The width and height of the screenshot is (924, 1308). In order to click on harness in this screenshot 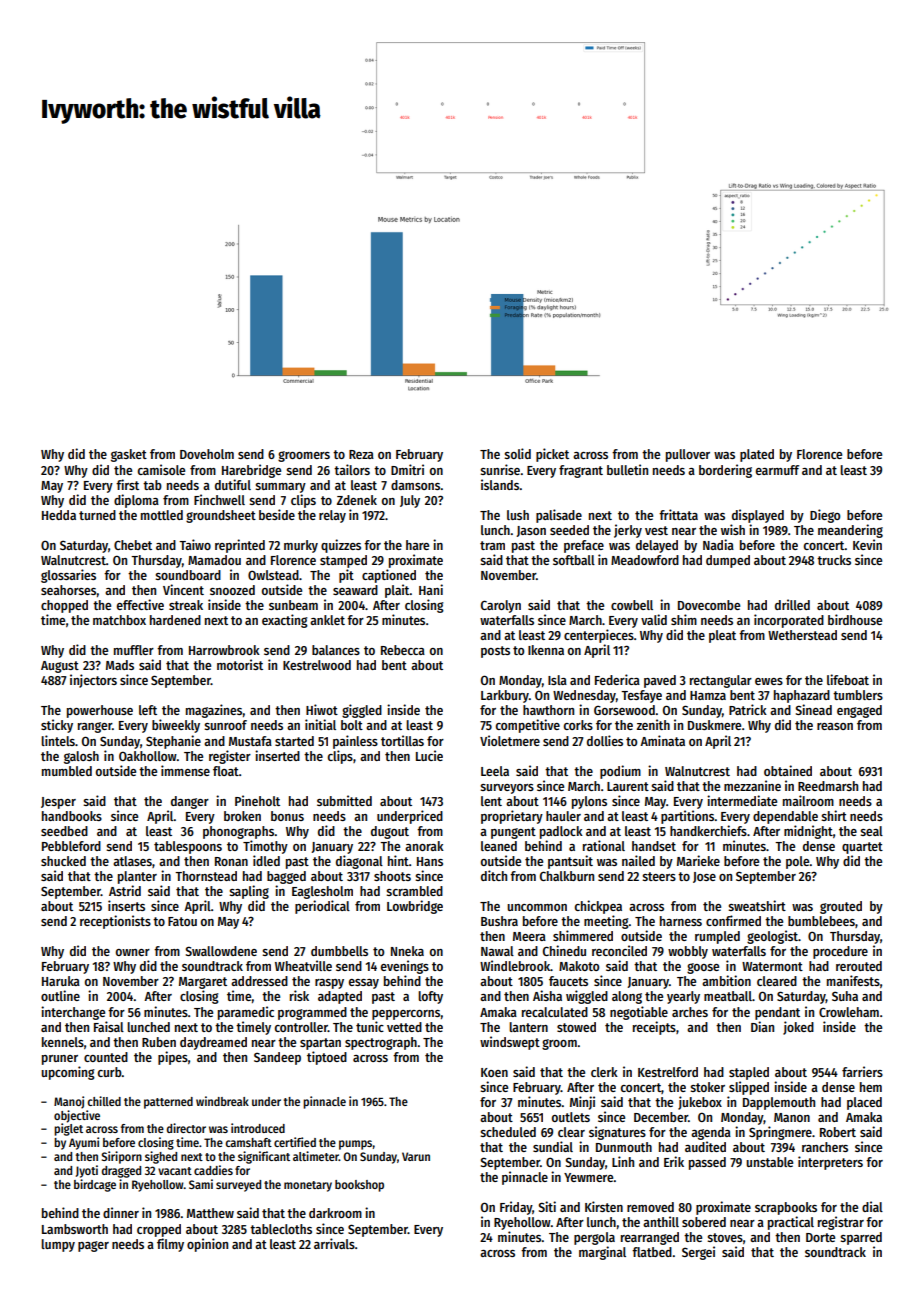, I will do `click(681, 921)`.
